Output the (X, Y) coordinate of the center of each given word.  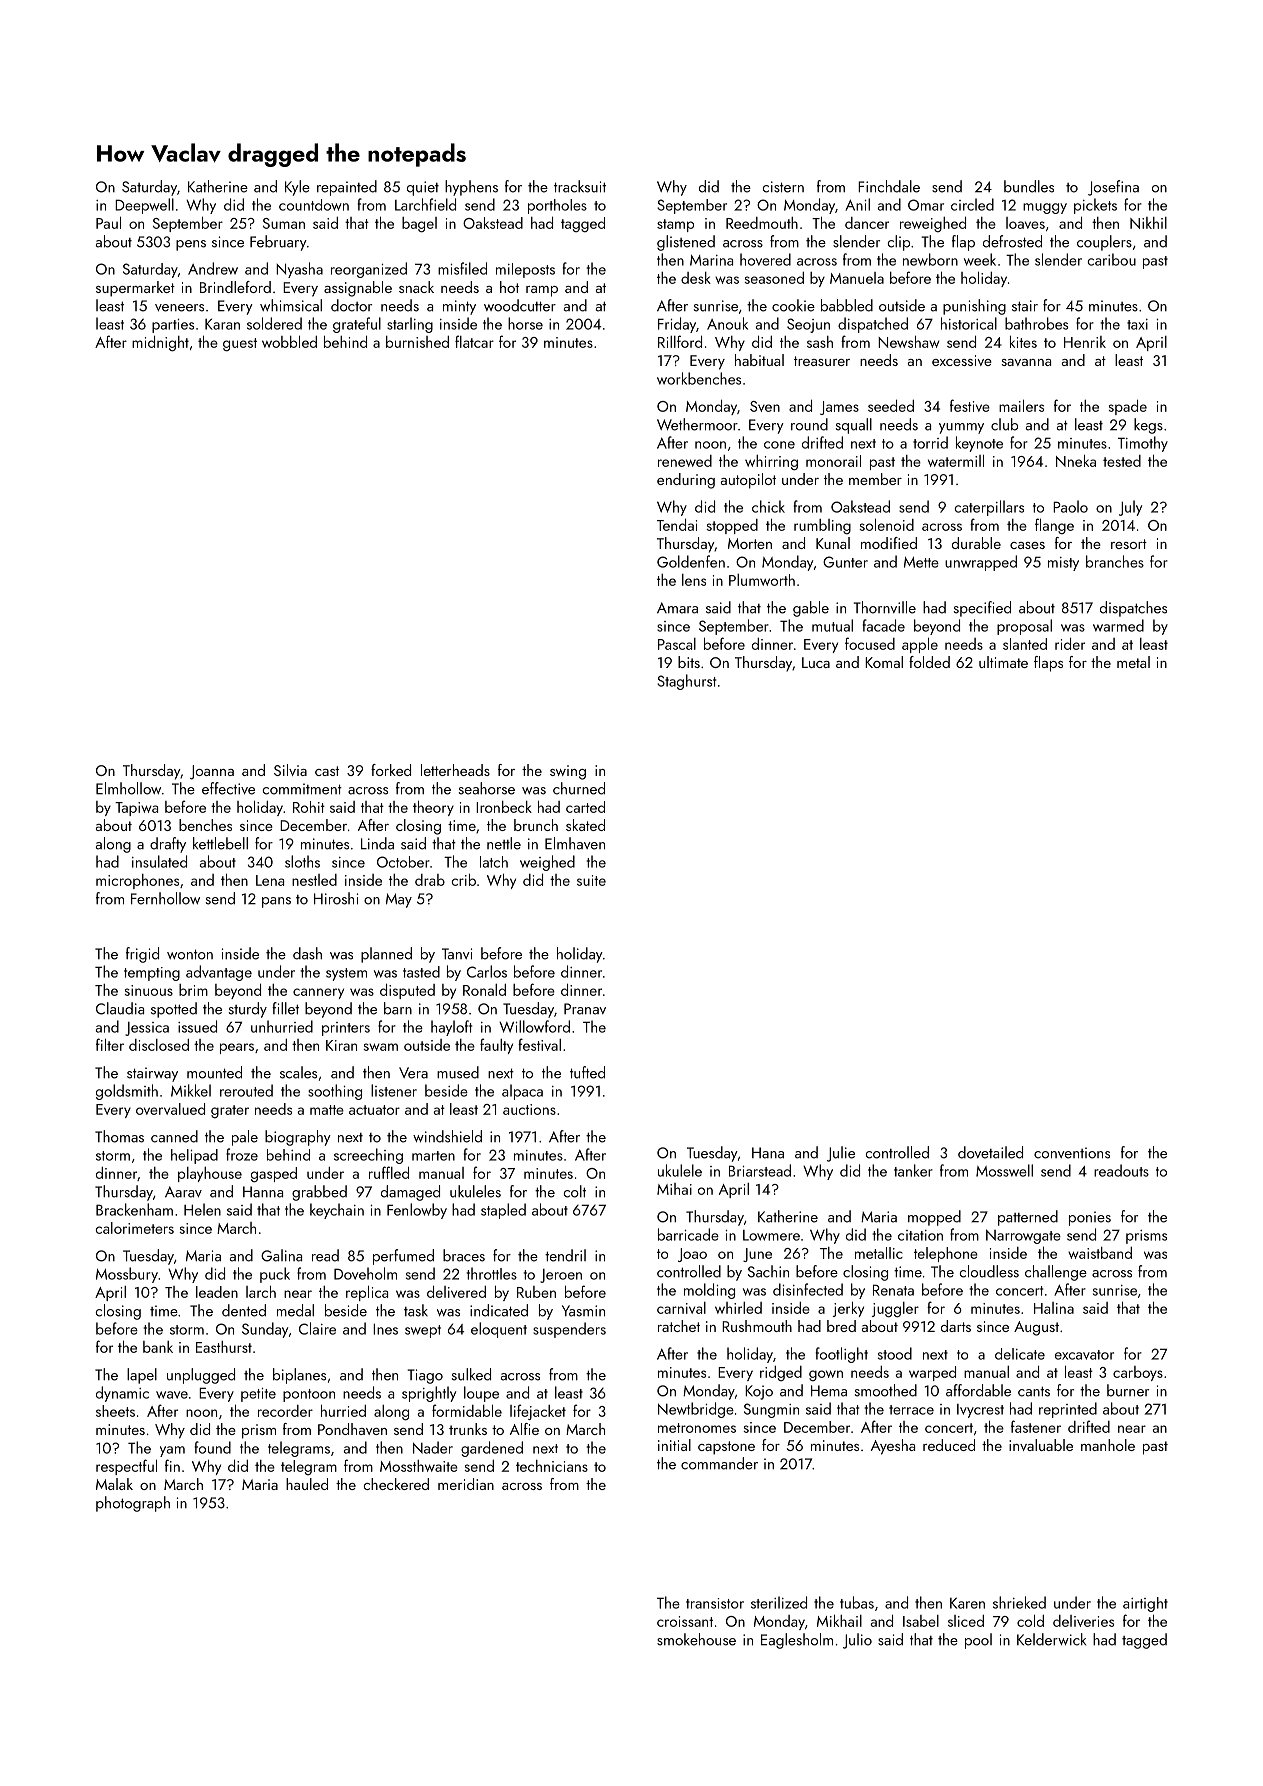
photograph (133, 1504)
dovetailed (990, 1152)
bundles (1029, 186)
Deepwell (144, 206)
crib (464, 879)
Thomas (119, 1136)
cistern (783, 187)
